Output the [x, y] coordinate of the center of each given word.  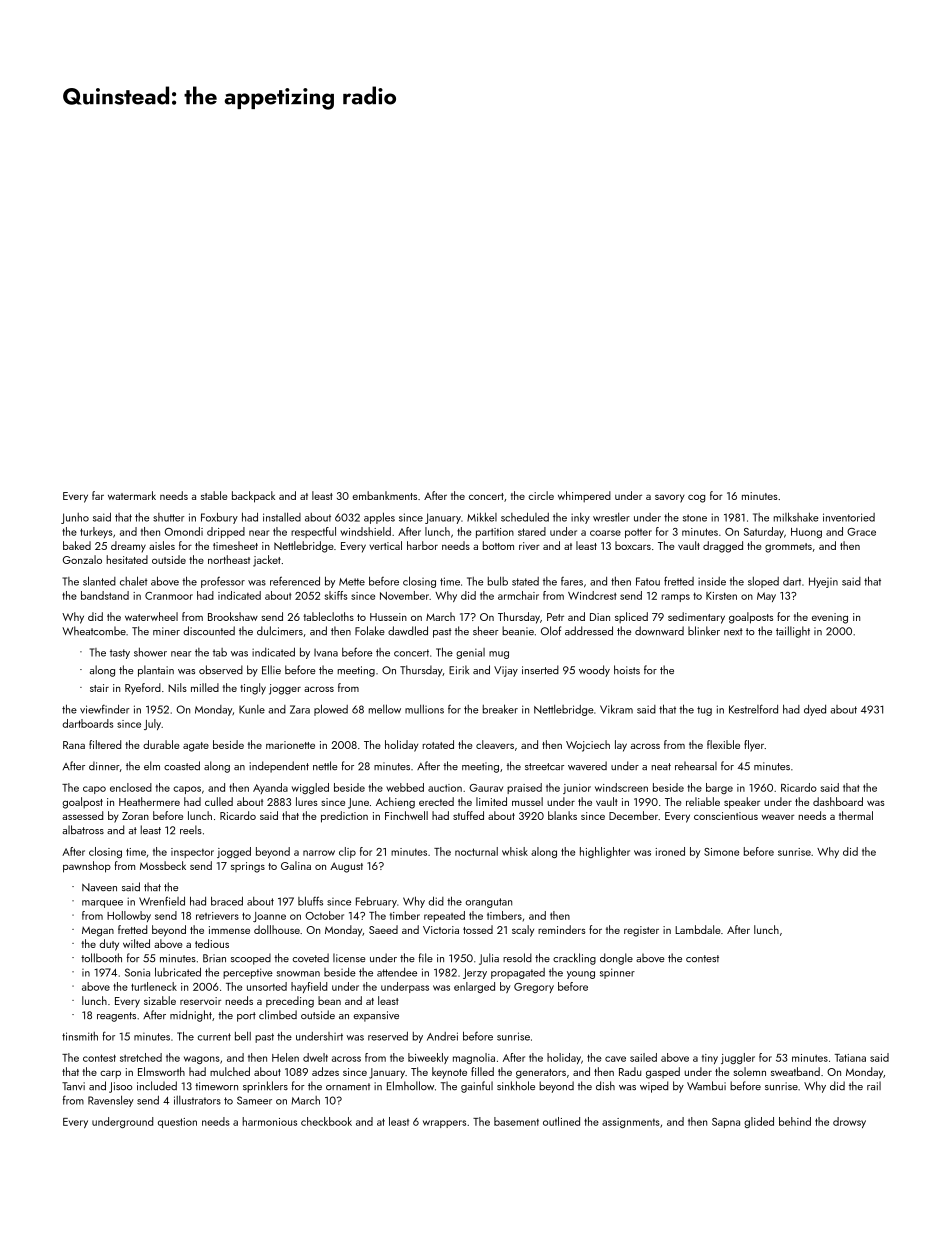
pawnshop [87, 867]
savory [670, 498]
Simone [721, 852]
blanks [562, 815]
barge [719, 788]
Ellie [271, 670]
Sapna [726, 1123]
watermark [132, 495]
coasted [182, 765]
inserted [540, 669]
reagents [116, 1017]
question [177, 1123]
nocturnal [476, 851]
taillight [793, 632]
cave [615, 1059]
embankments [384, 495]
